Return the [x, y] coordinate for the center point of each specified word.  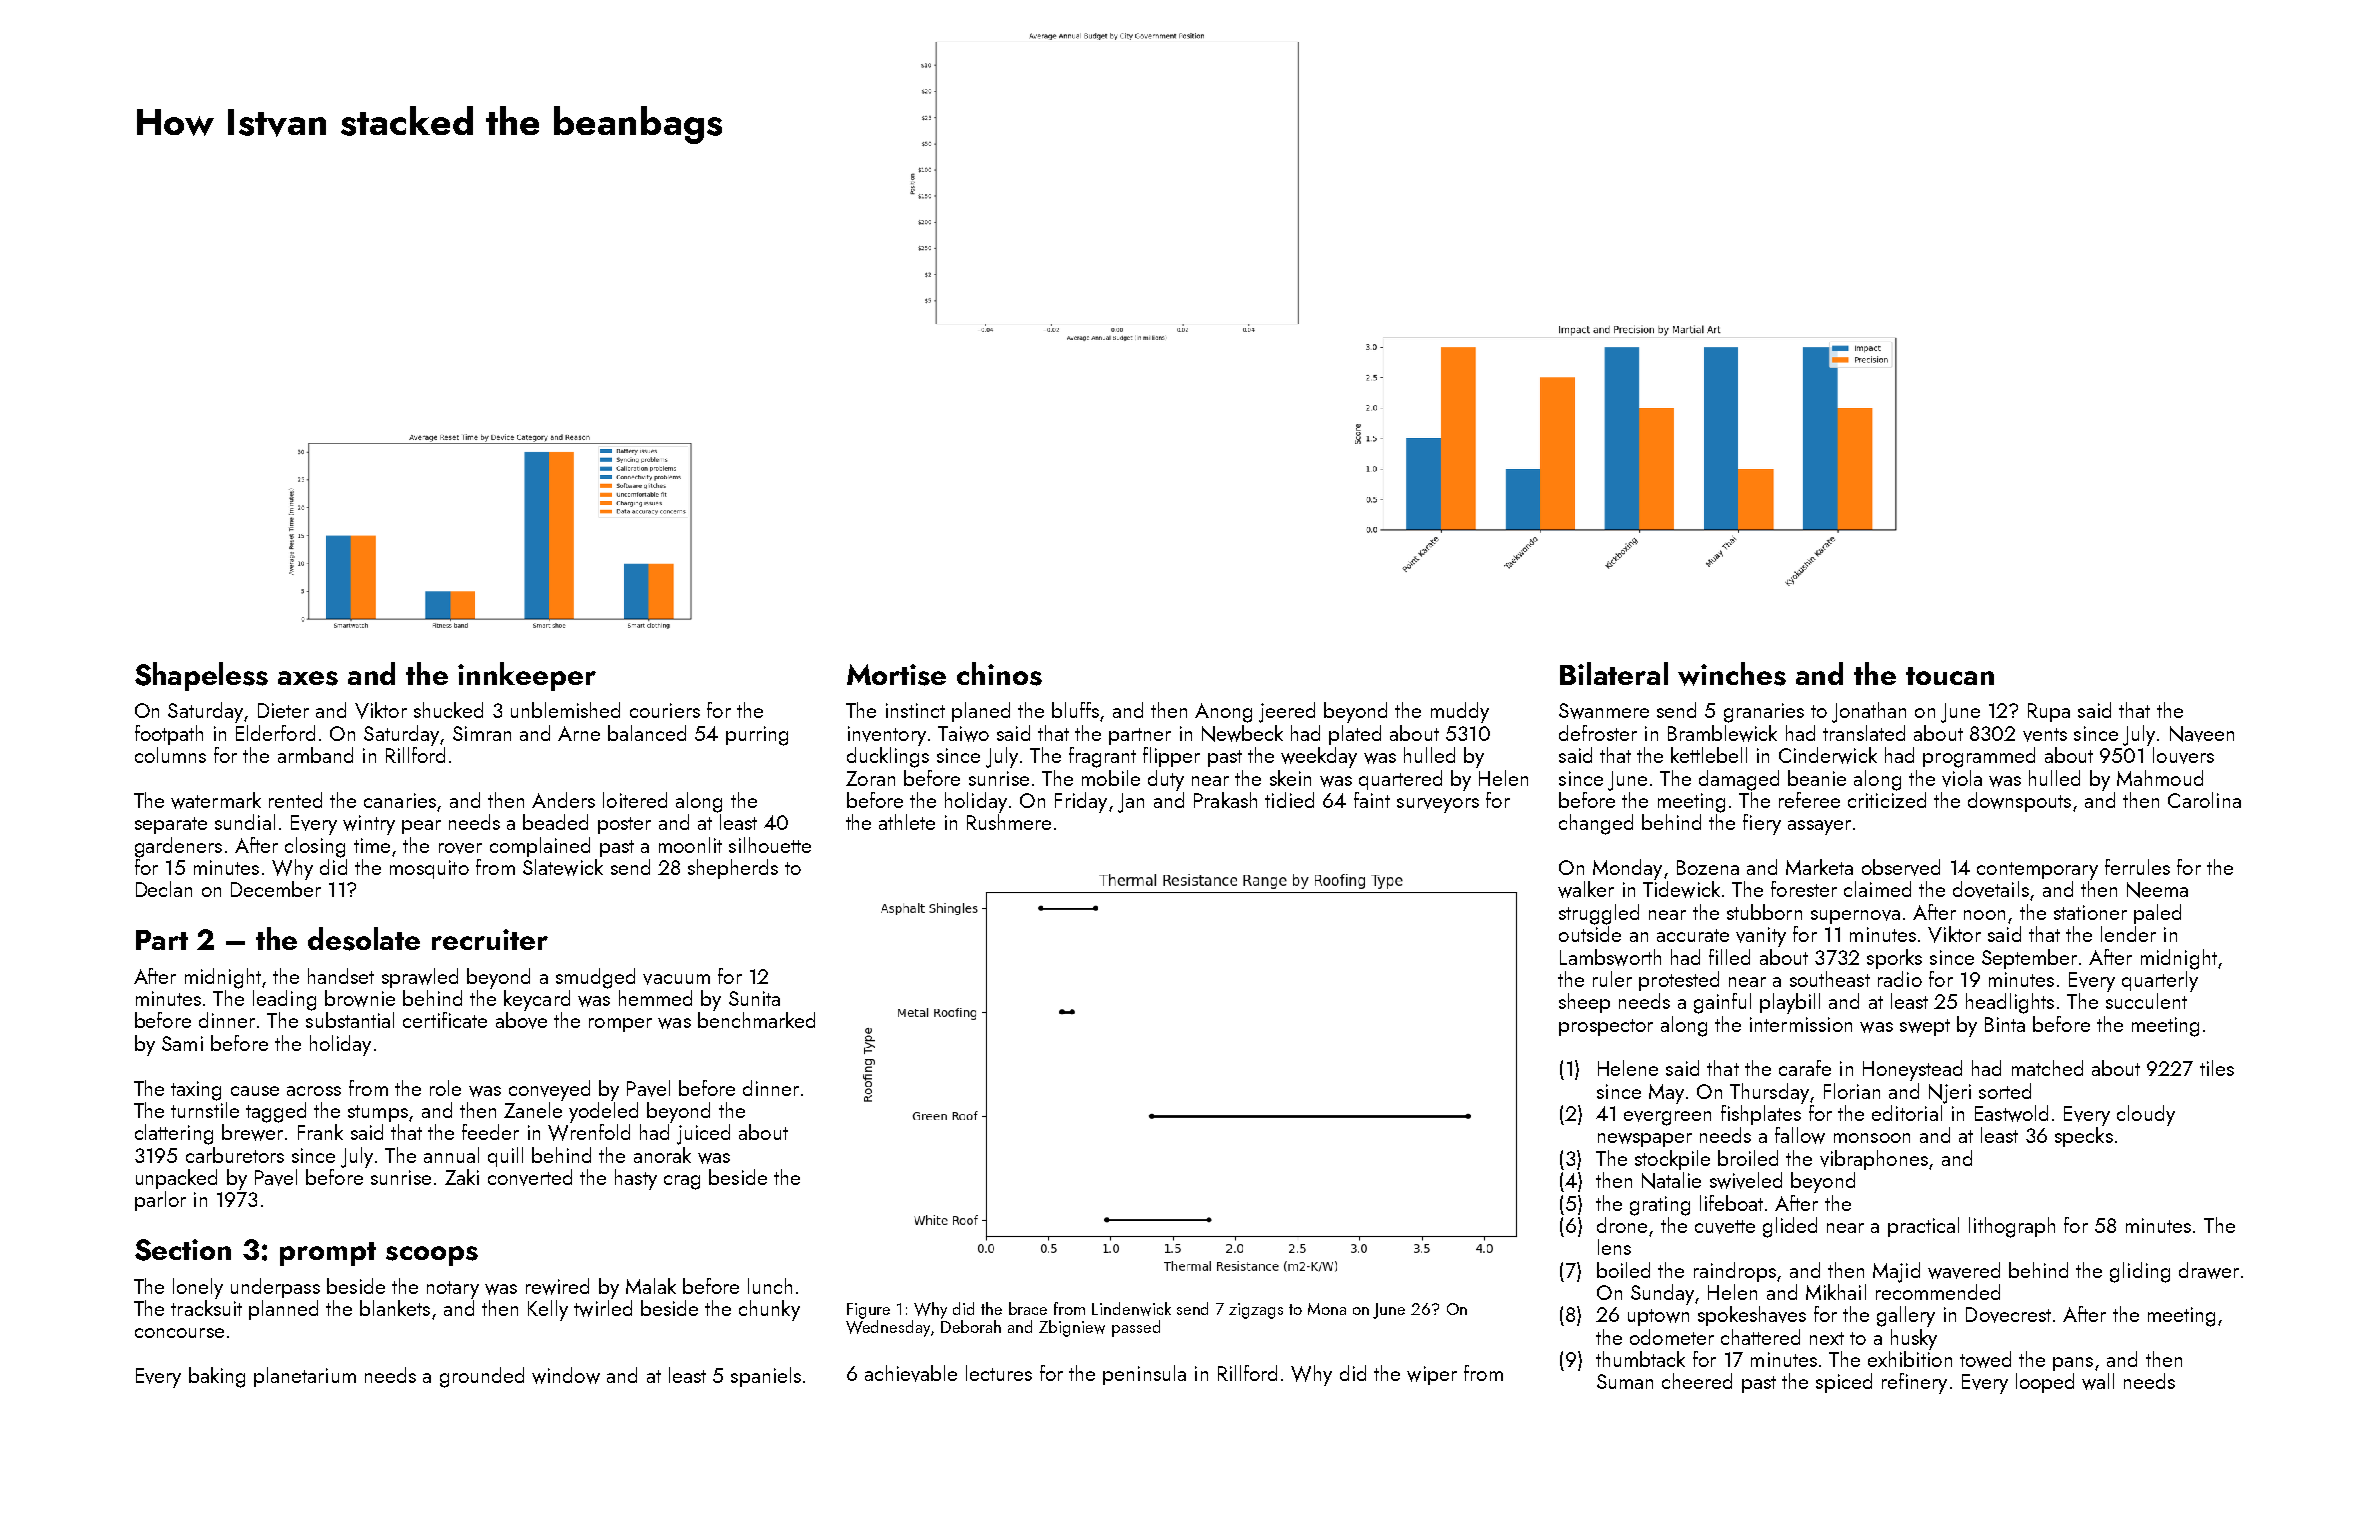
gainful [1722, 1003]
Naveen [2202, 734]
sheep [1584, 1003]
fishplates [1761, 1115]
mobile [1111, 778]
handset [341, 976]
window [566, 1375]
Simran [482, 733]
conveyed [549, 1090]
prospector [1606, 1027]
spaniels [766, 1377]
